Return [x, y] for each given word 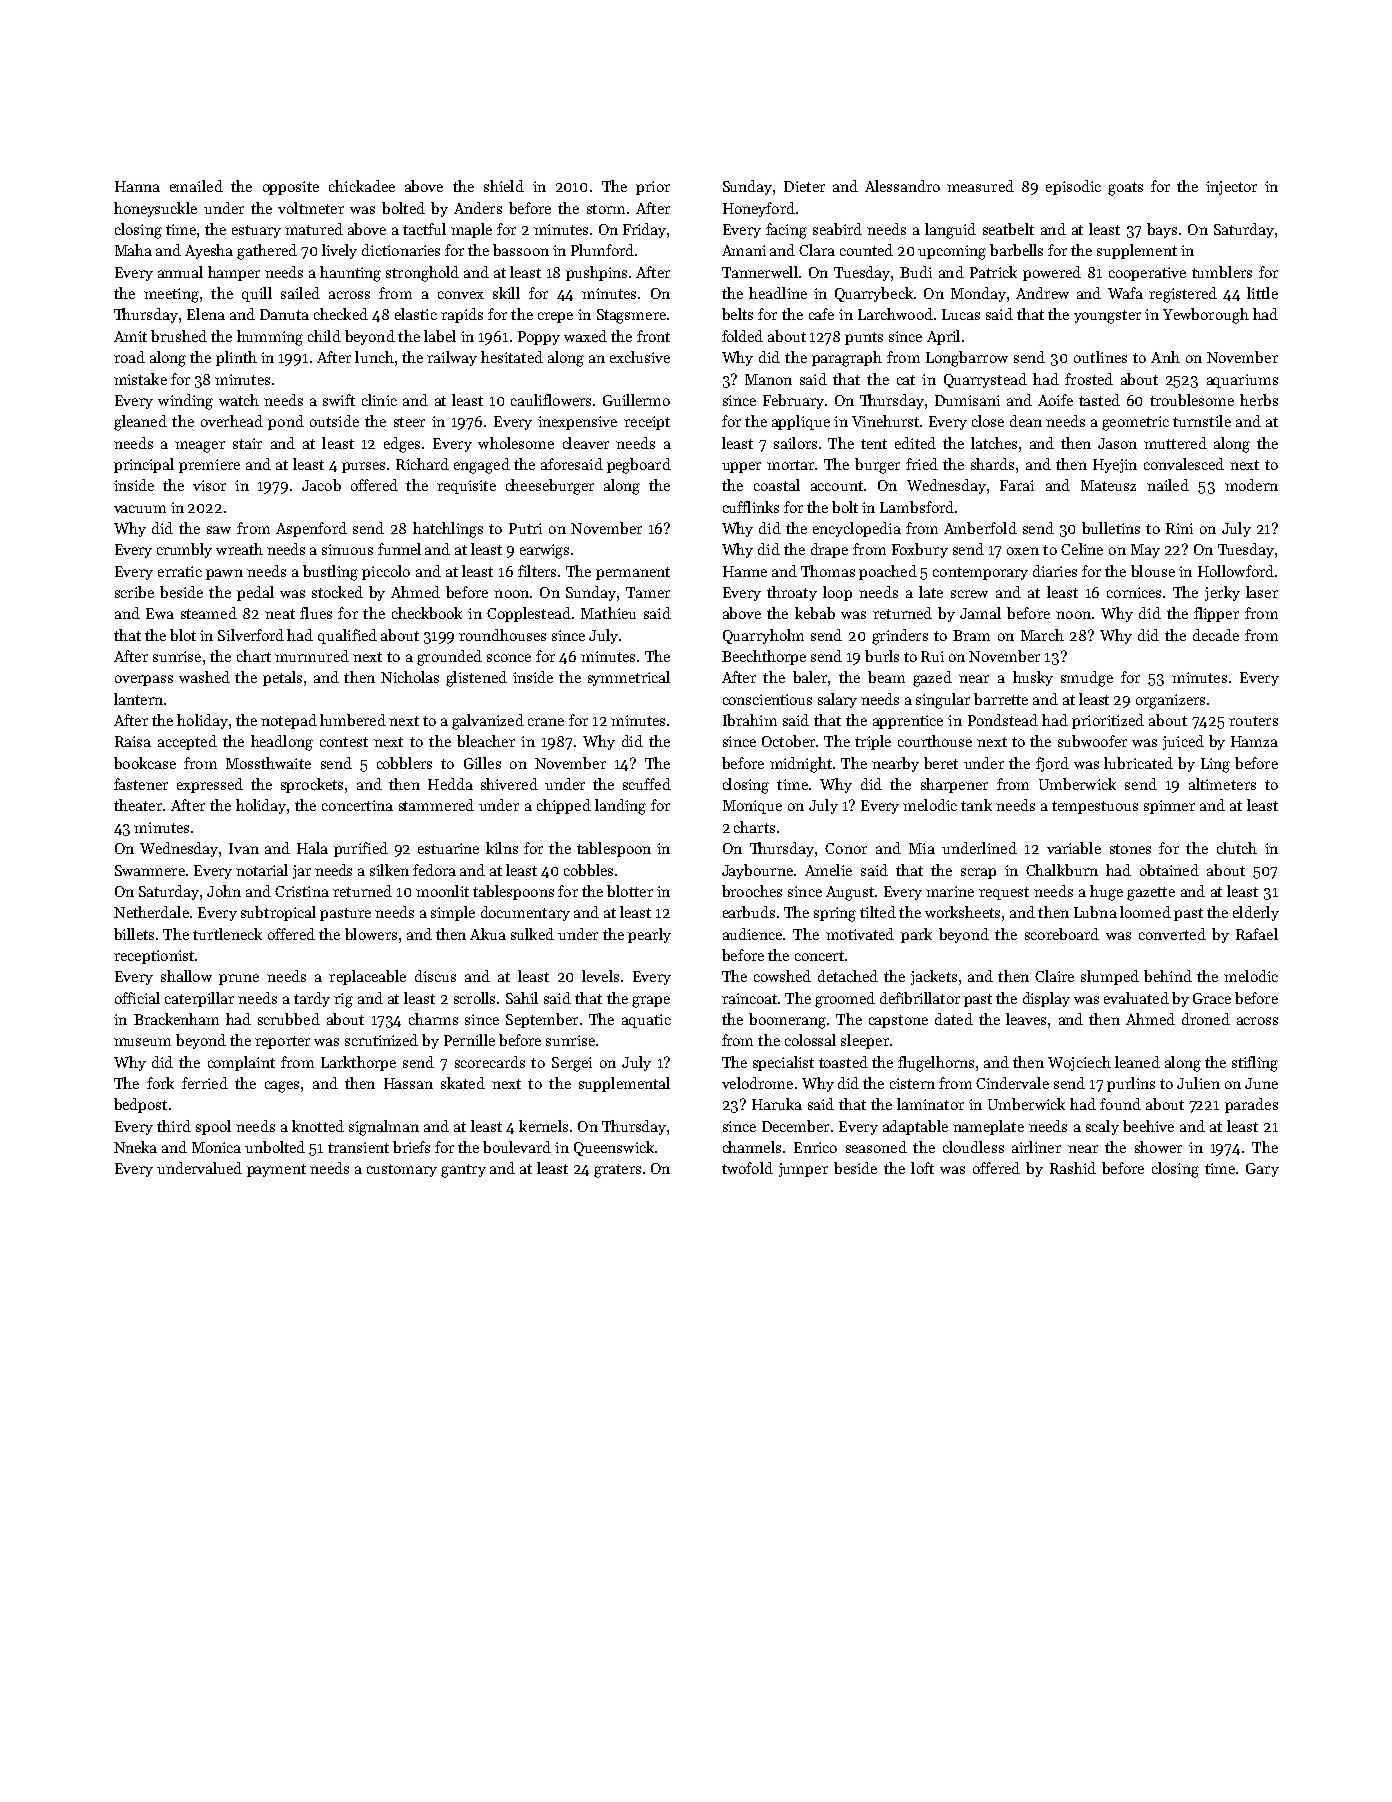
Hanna [137, 186]
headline [778, 293]
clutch [1237, 848]
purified [361, 849]
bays [1162, 230]
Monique [752, 807]
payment [276, 1170]
